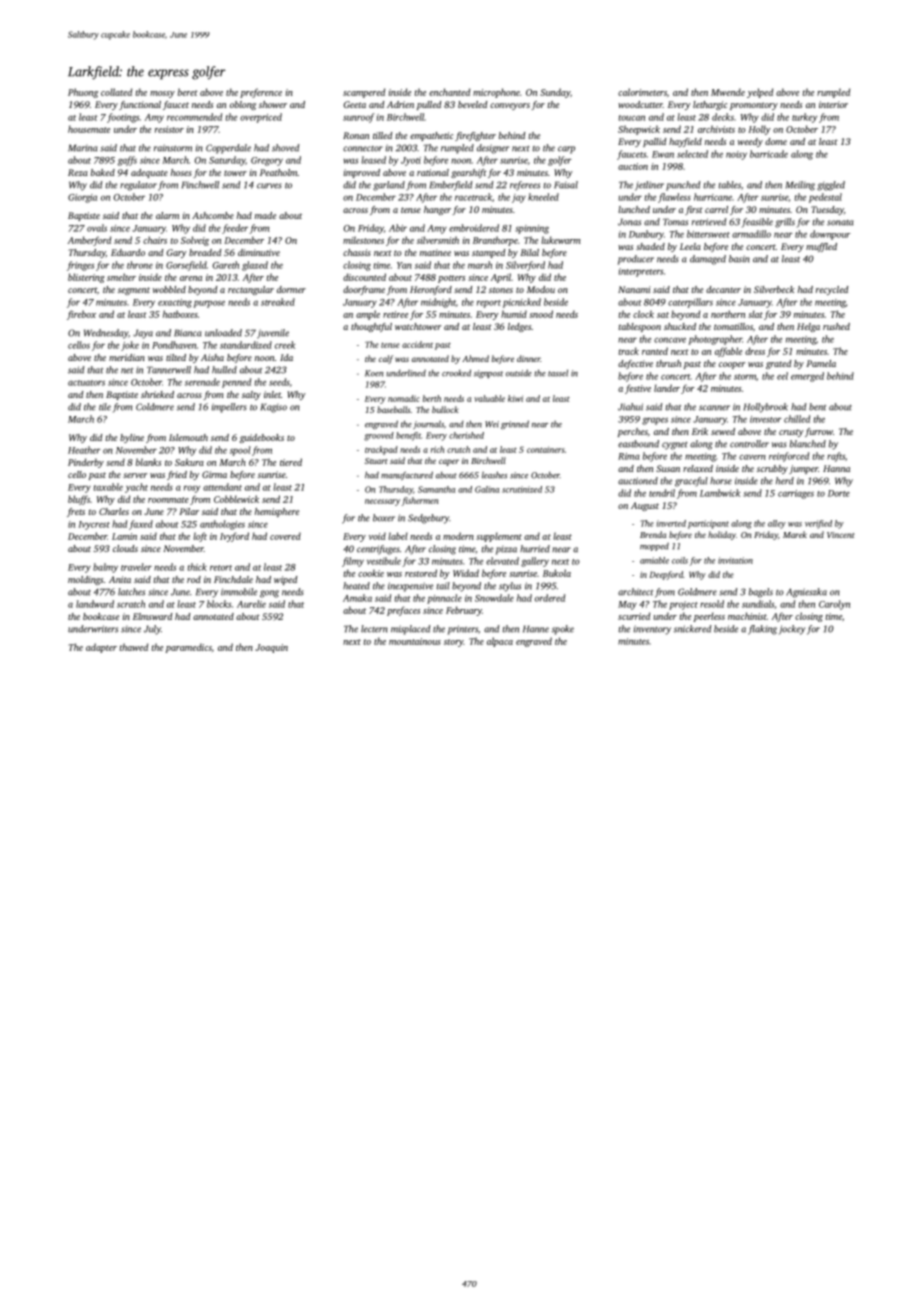 This document has height=1308, width=924. Describe the element at coordinates (197, 567) in the document. I see `thick` at that location.
